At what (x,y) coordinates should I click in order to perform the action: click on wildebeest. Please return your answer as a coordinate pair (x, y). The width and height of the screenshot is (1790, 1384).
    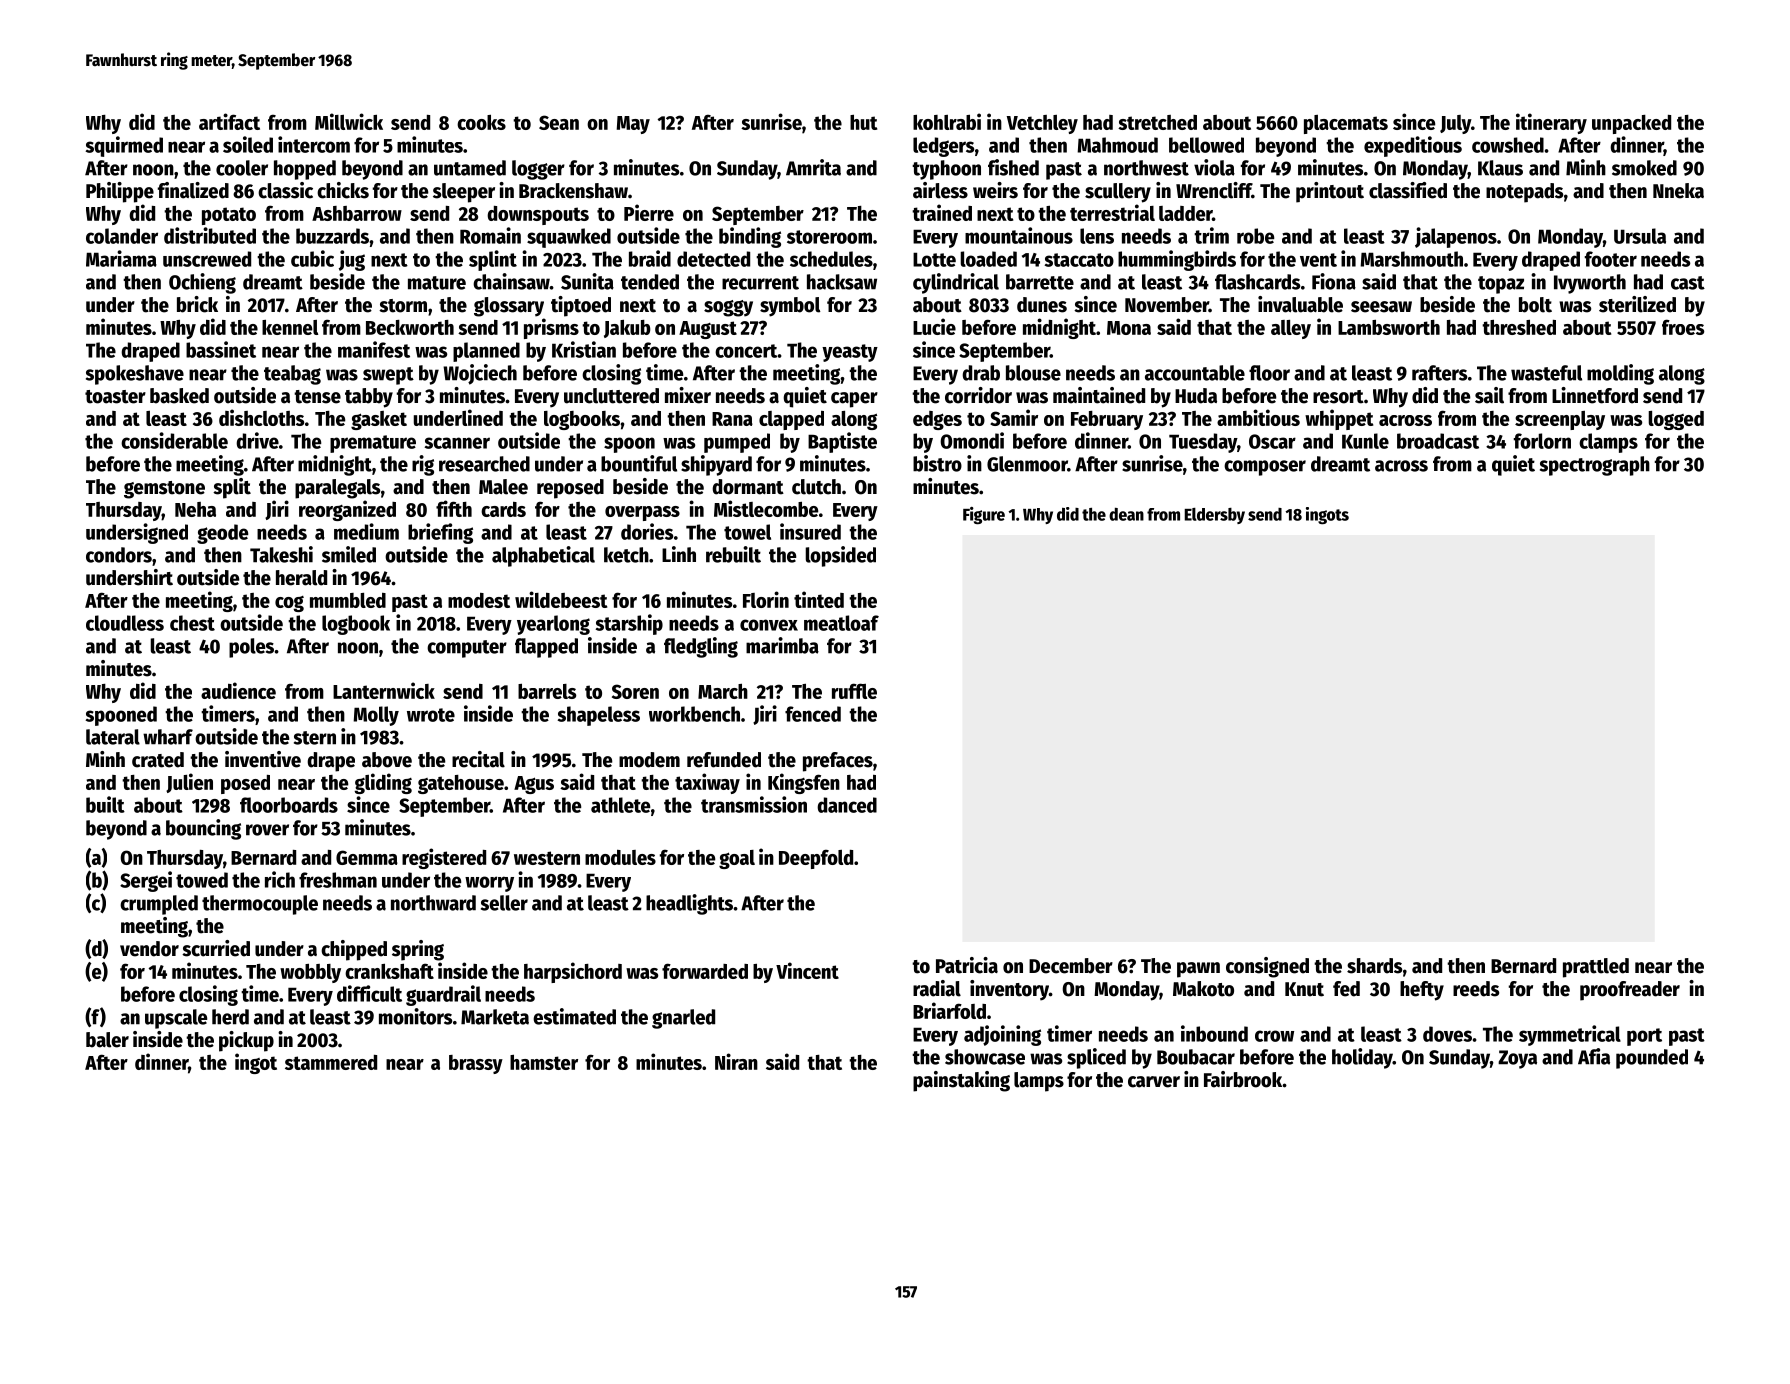
    Looking at the image, I should click on (561, 599).
